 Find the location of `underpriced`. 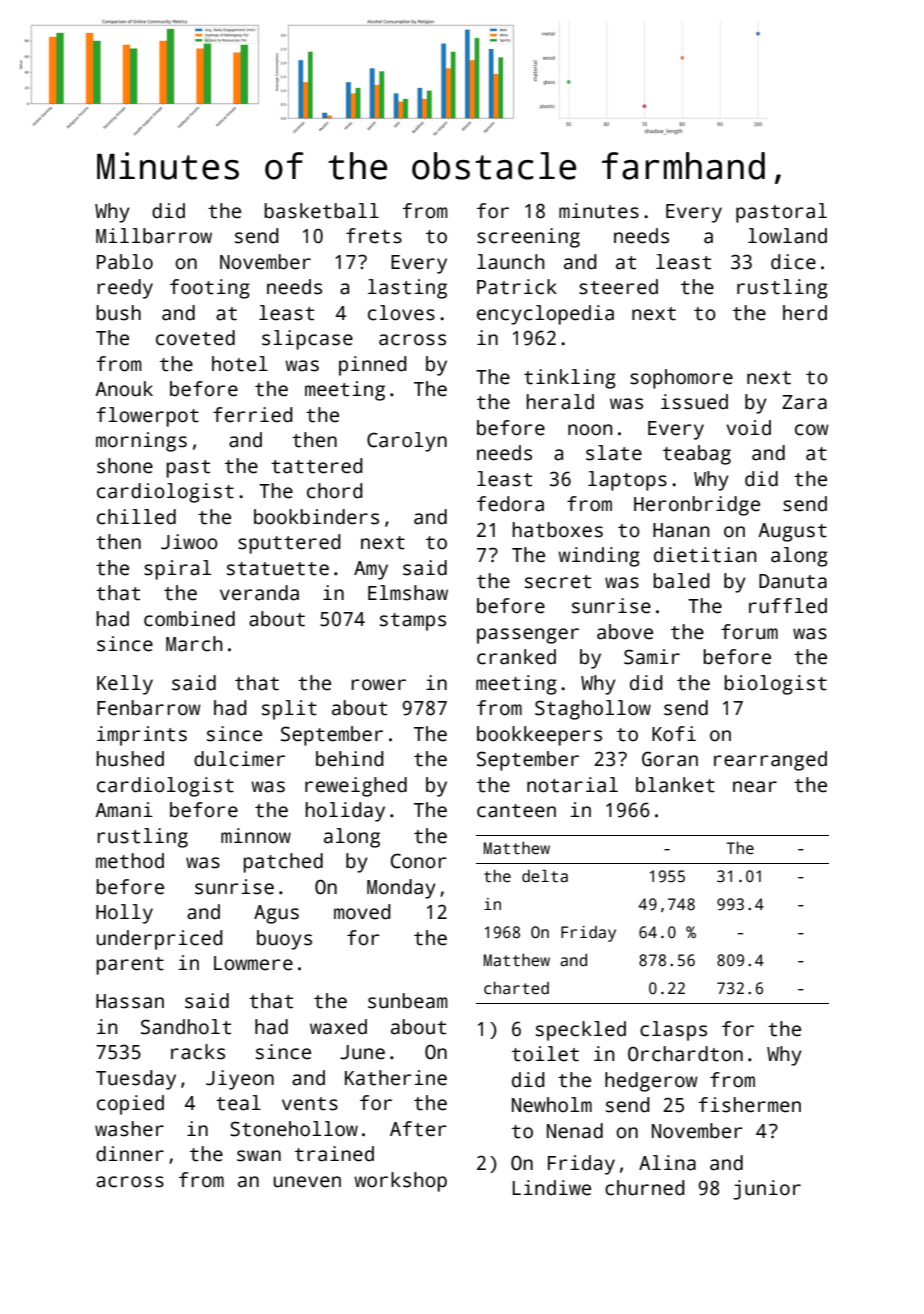

underpriced is located at coordinates (159, 940).
